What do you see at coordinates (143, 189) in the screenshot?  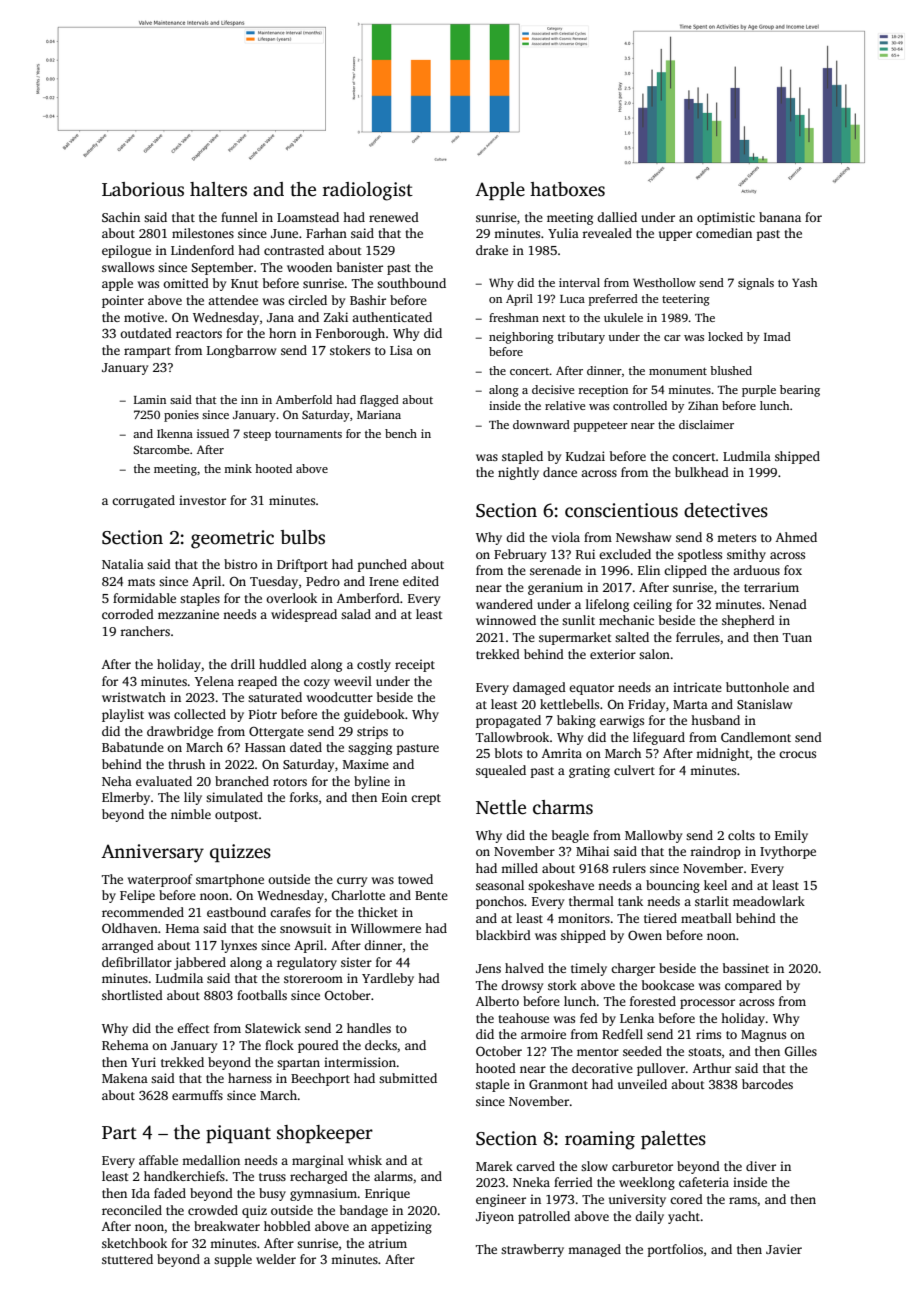 I see `Laborious` at bounding box center [143, 189].
